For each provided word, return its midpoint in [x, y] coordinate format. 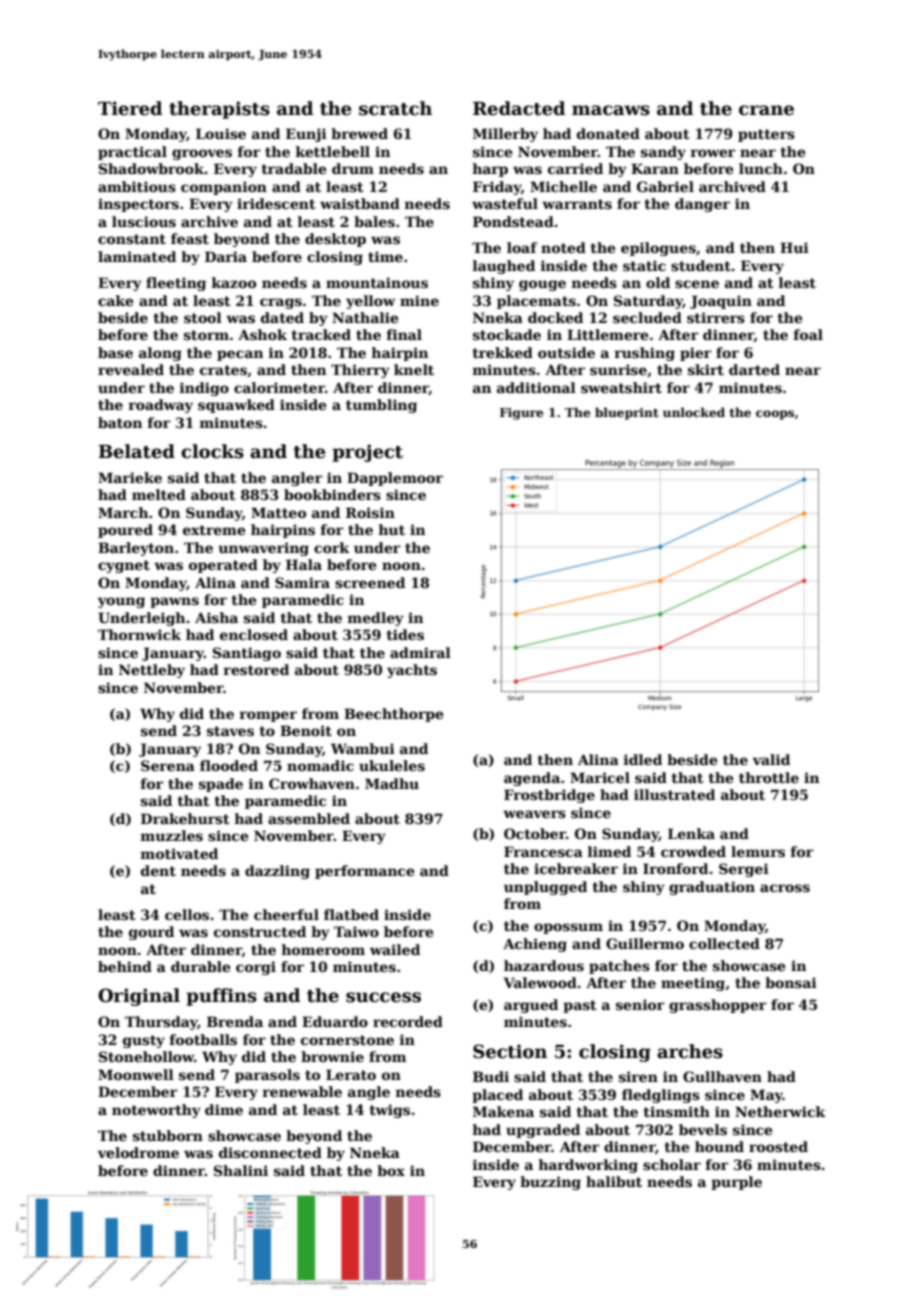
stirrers [716, 317]
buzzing [550, 1183]
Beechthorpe [393, 715]
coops [775, 415]
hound [719, 1146]
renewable [302, 1091]
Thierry [360, 371]
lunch [761, 168]
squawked [236, 406]
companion [224, 188]
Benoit [306, 730]
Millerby [505, 135]
